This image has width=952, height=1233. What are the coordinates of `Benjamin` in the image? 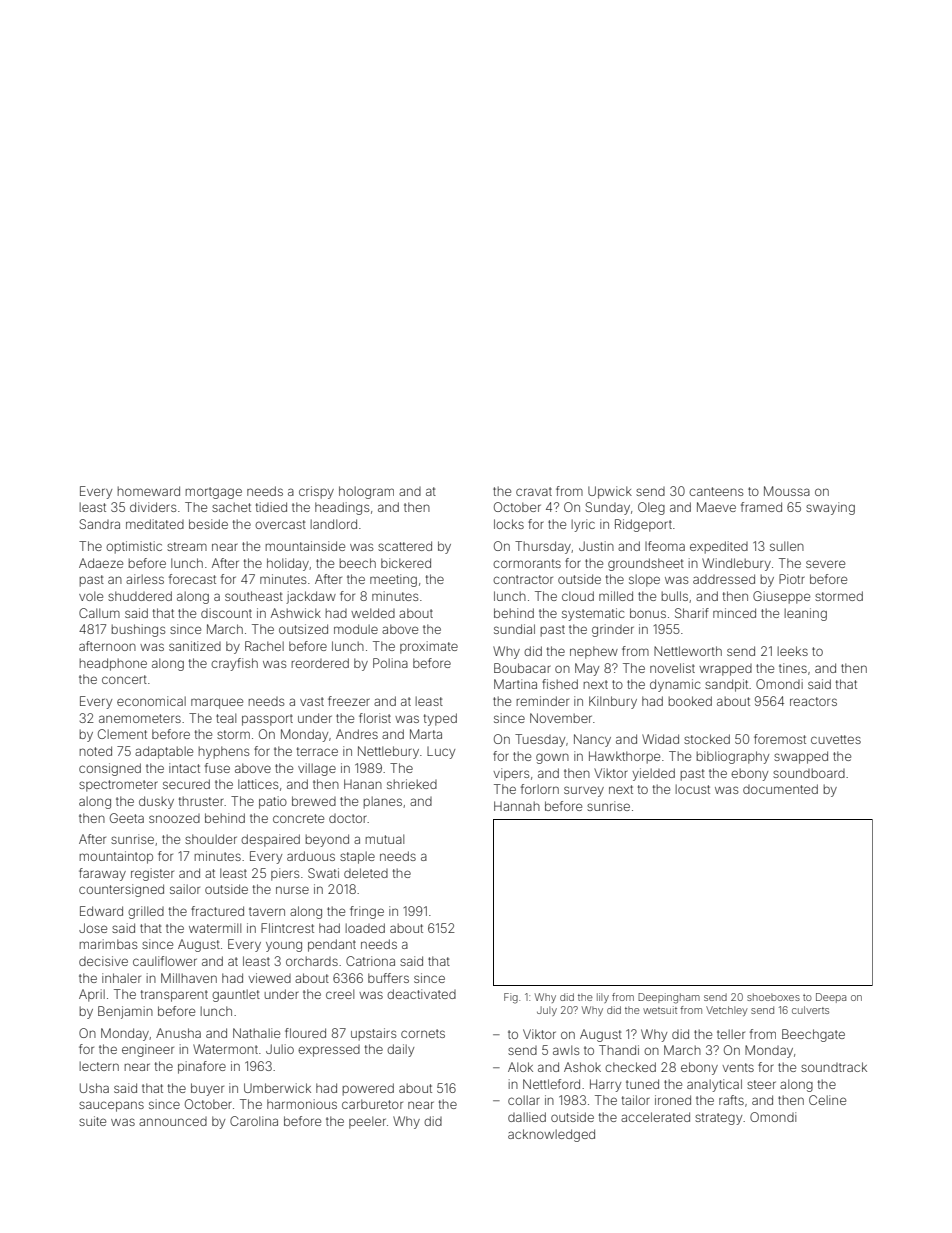 It's located at (125, 1012).
